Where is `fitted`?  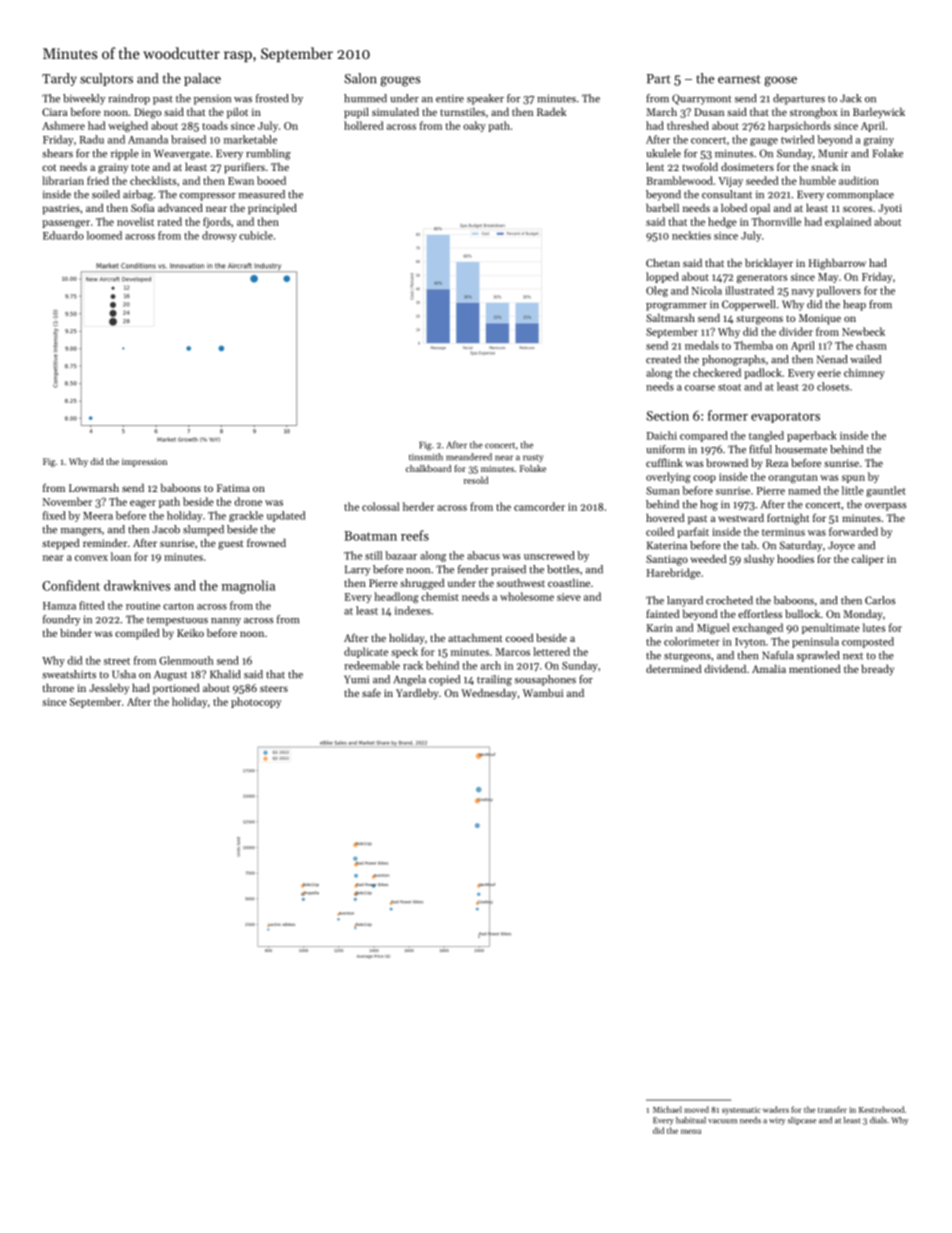 fitted is located at coordinates (91, 605).
